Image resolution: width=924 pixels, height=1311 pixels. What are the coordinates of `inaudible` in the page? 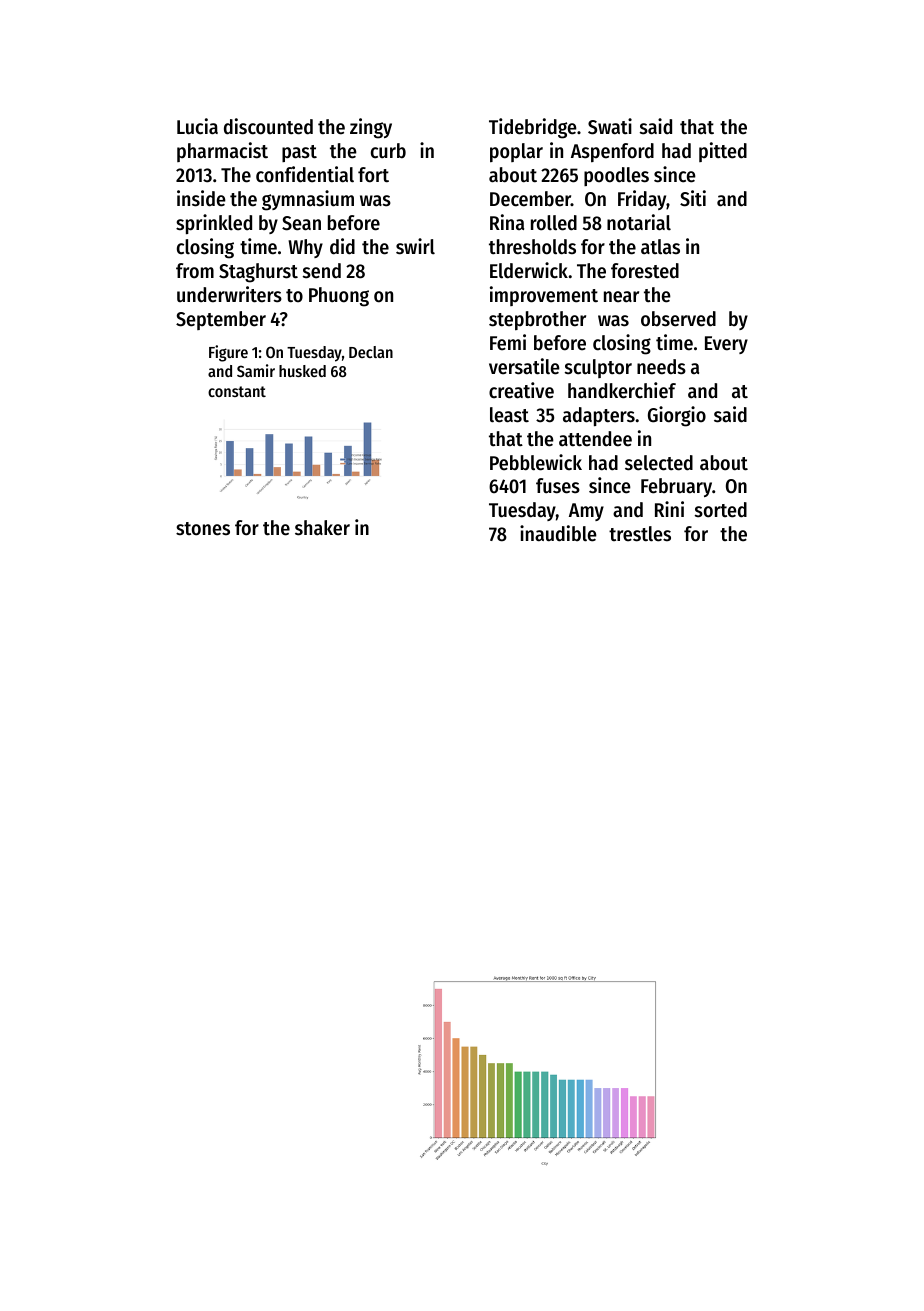 It's located at (558, 533).
